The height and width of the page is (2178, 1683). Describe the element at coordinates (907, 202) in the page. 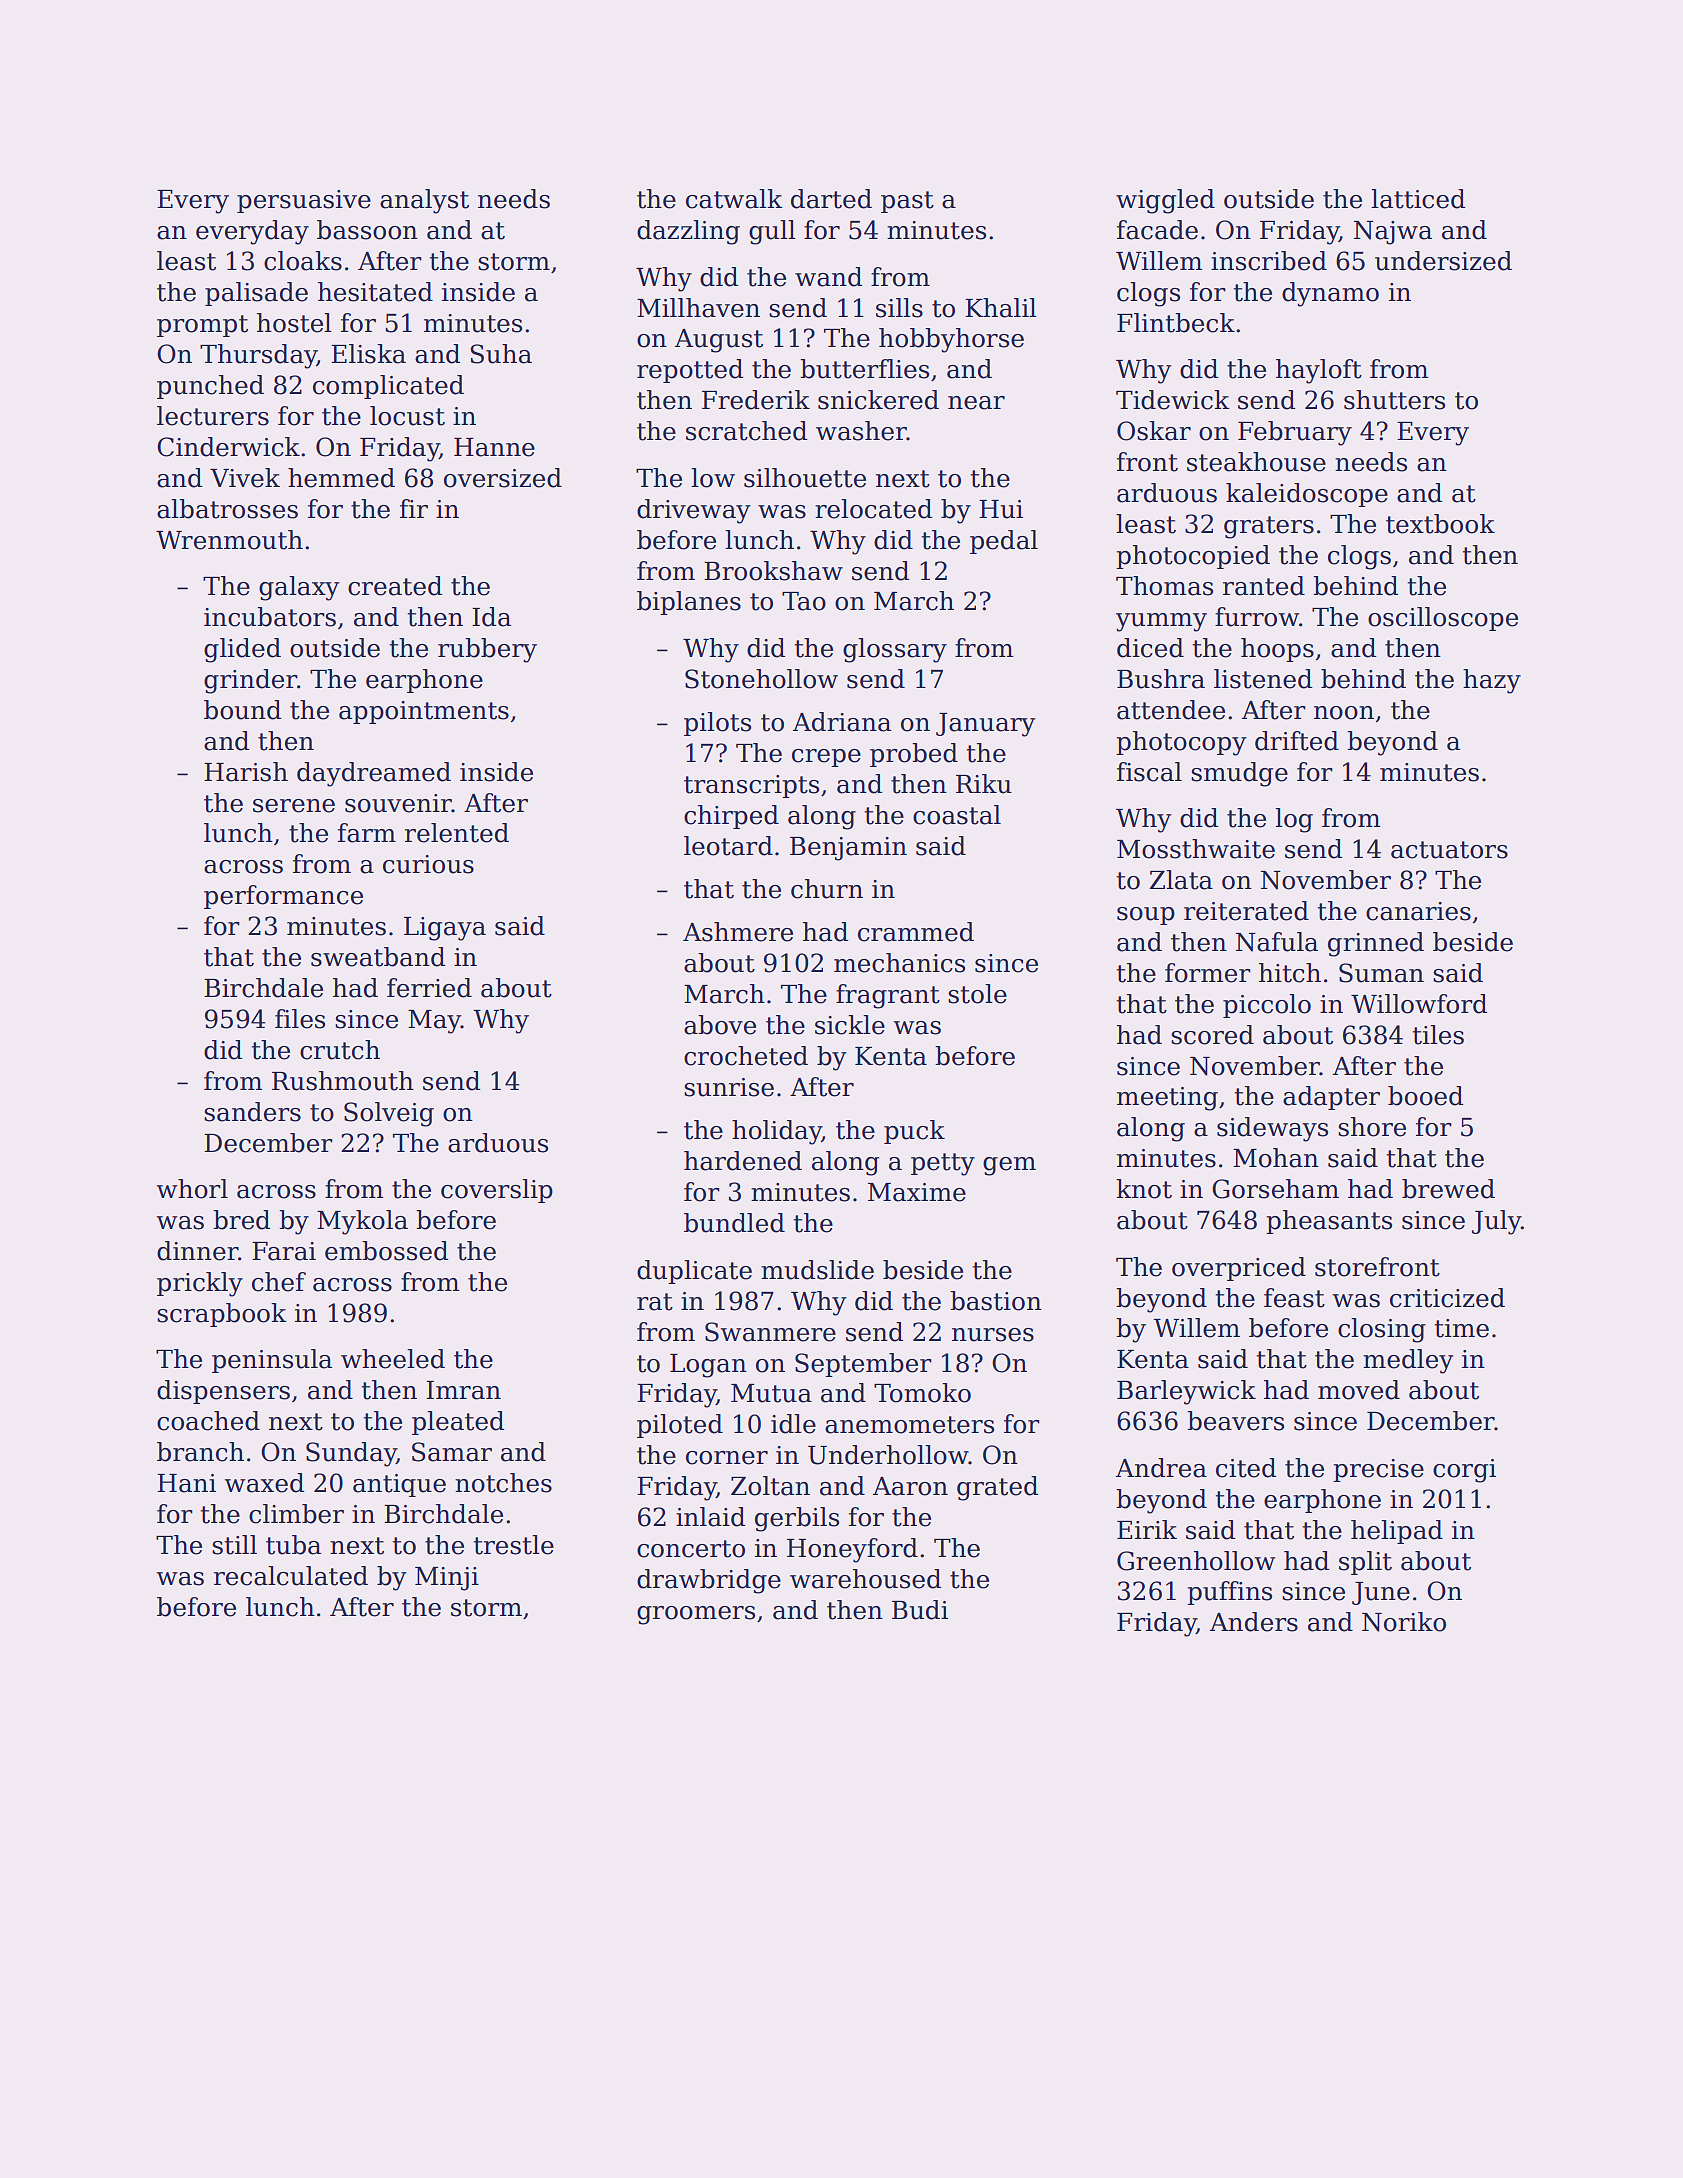

I see `past` at that location.
